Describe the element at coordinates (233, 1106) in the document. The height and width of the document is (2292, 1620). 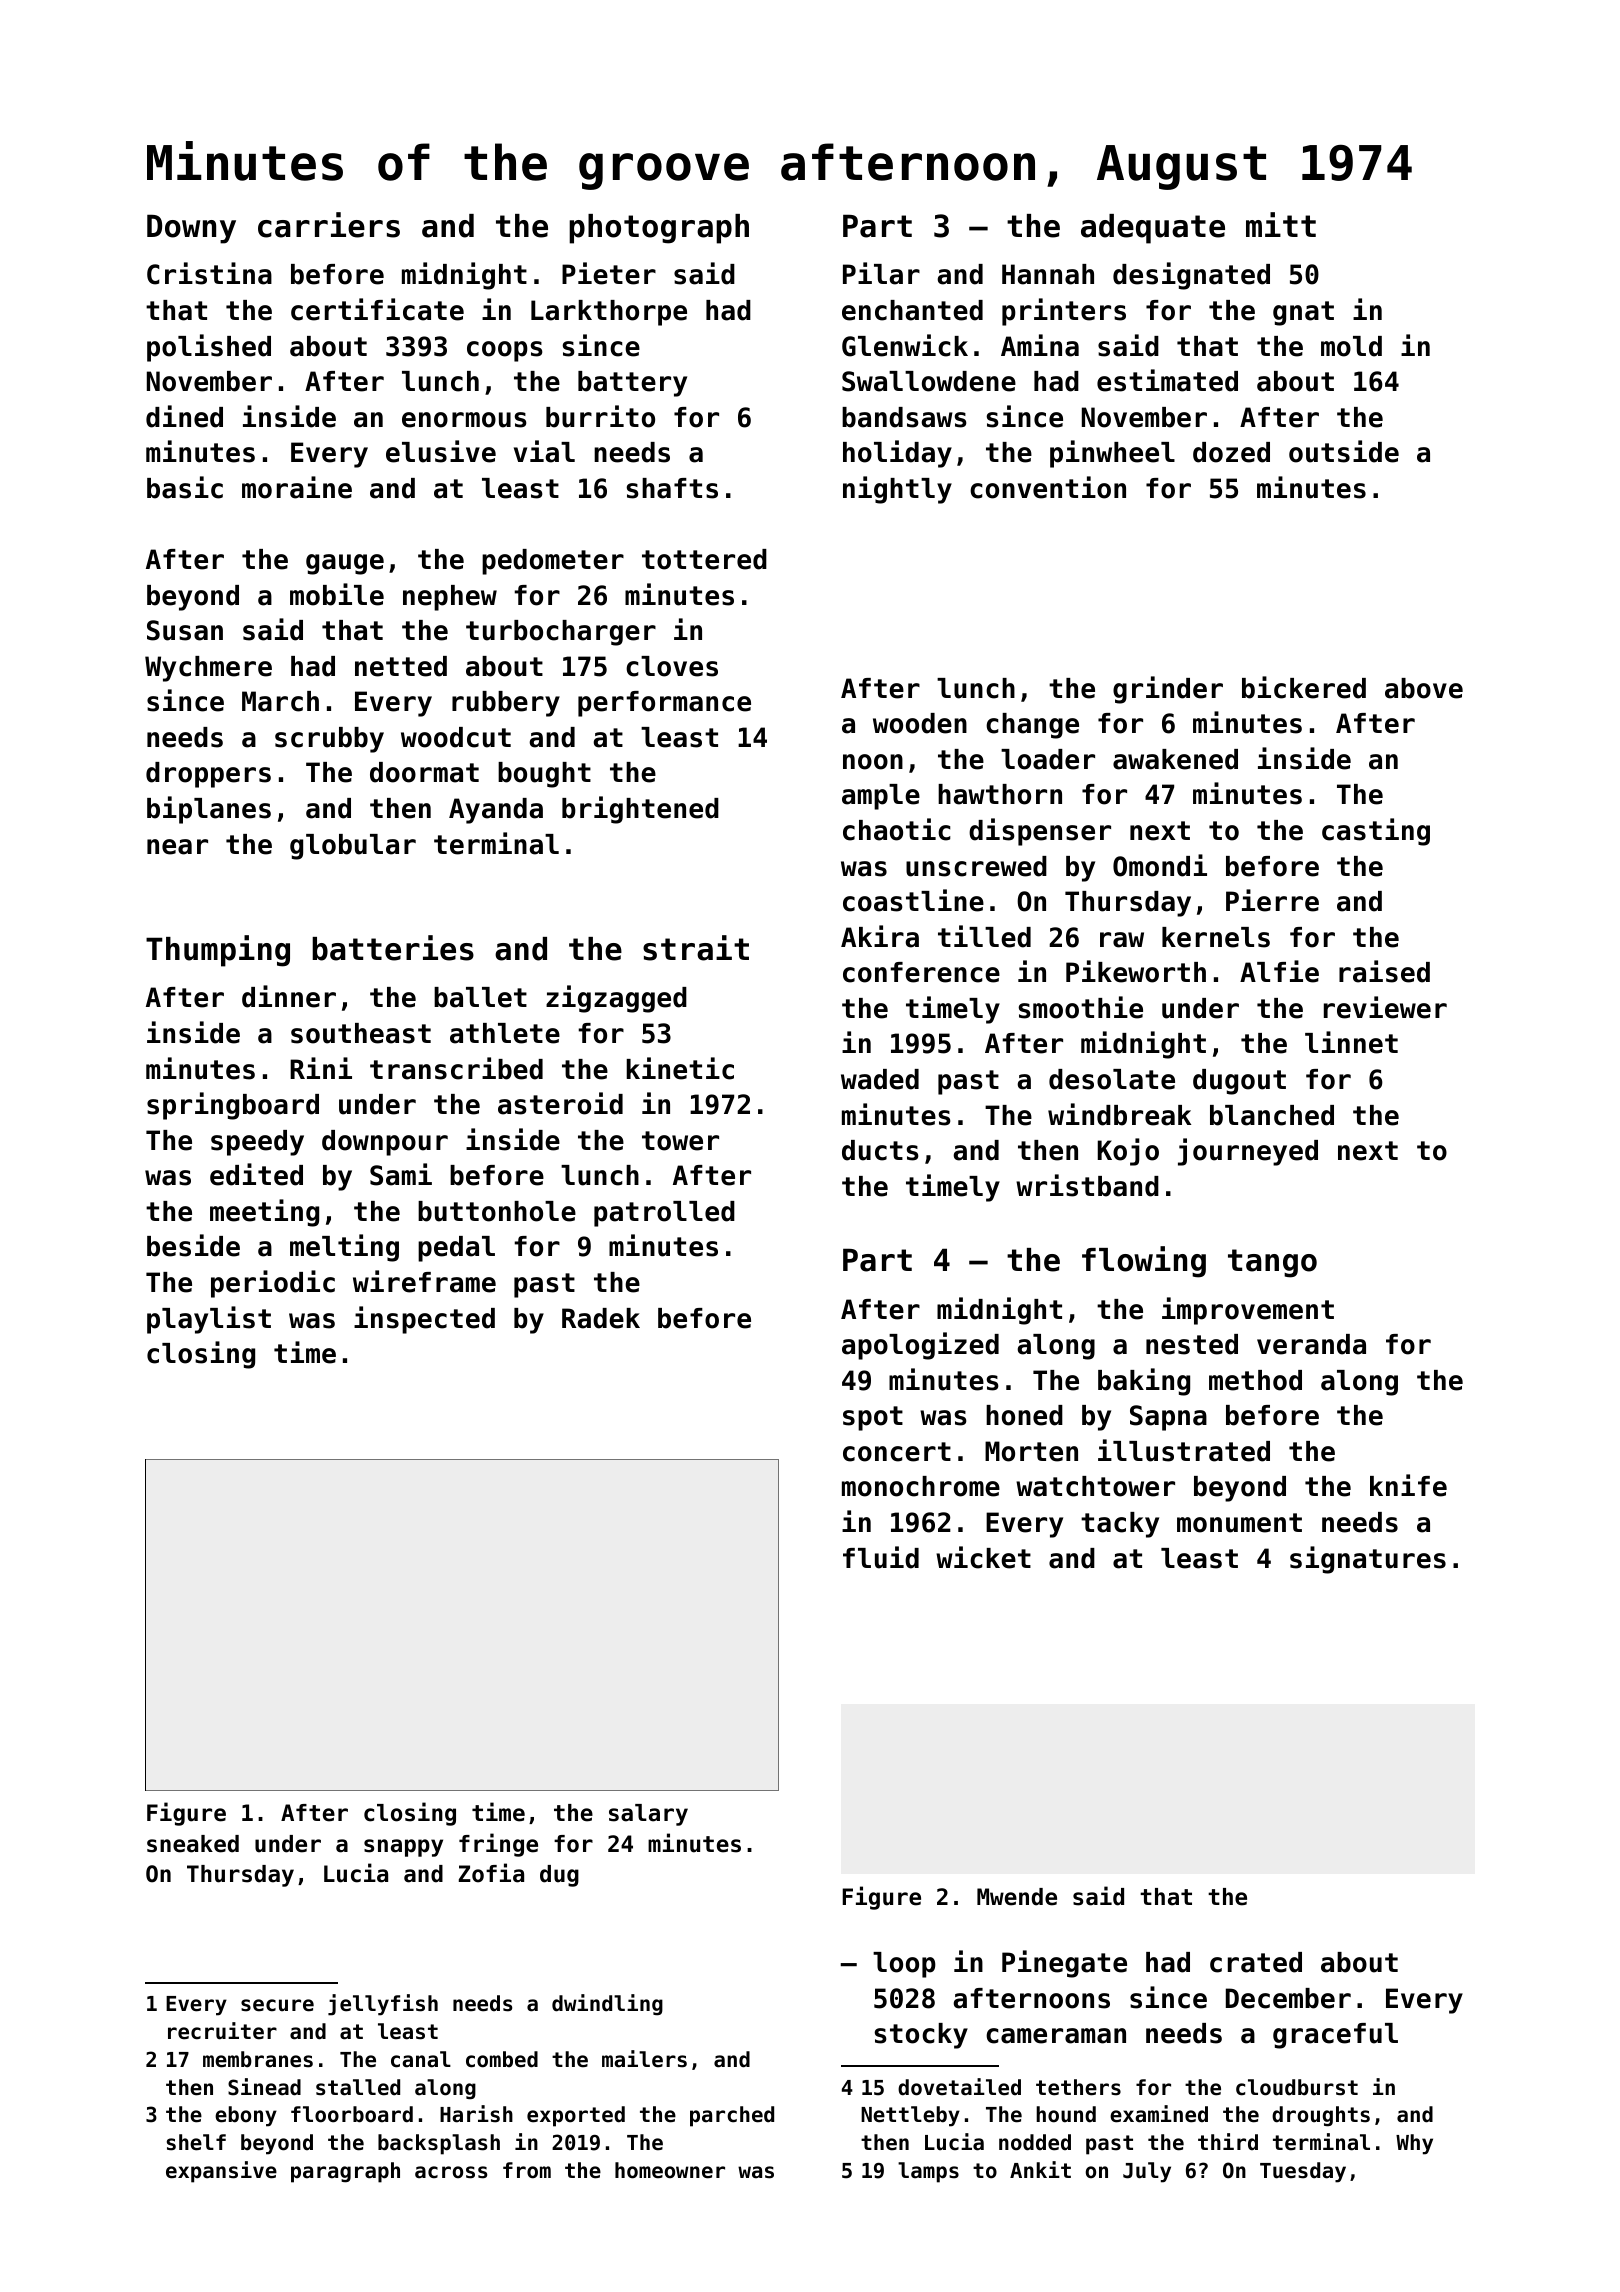
I see `springboard` at that location.
